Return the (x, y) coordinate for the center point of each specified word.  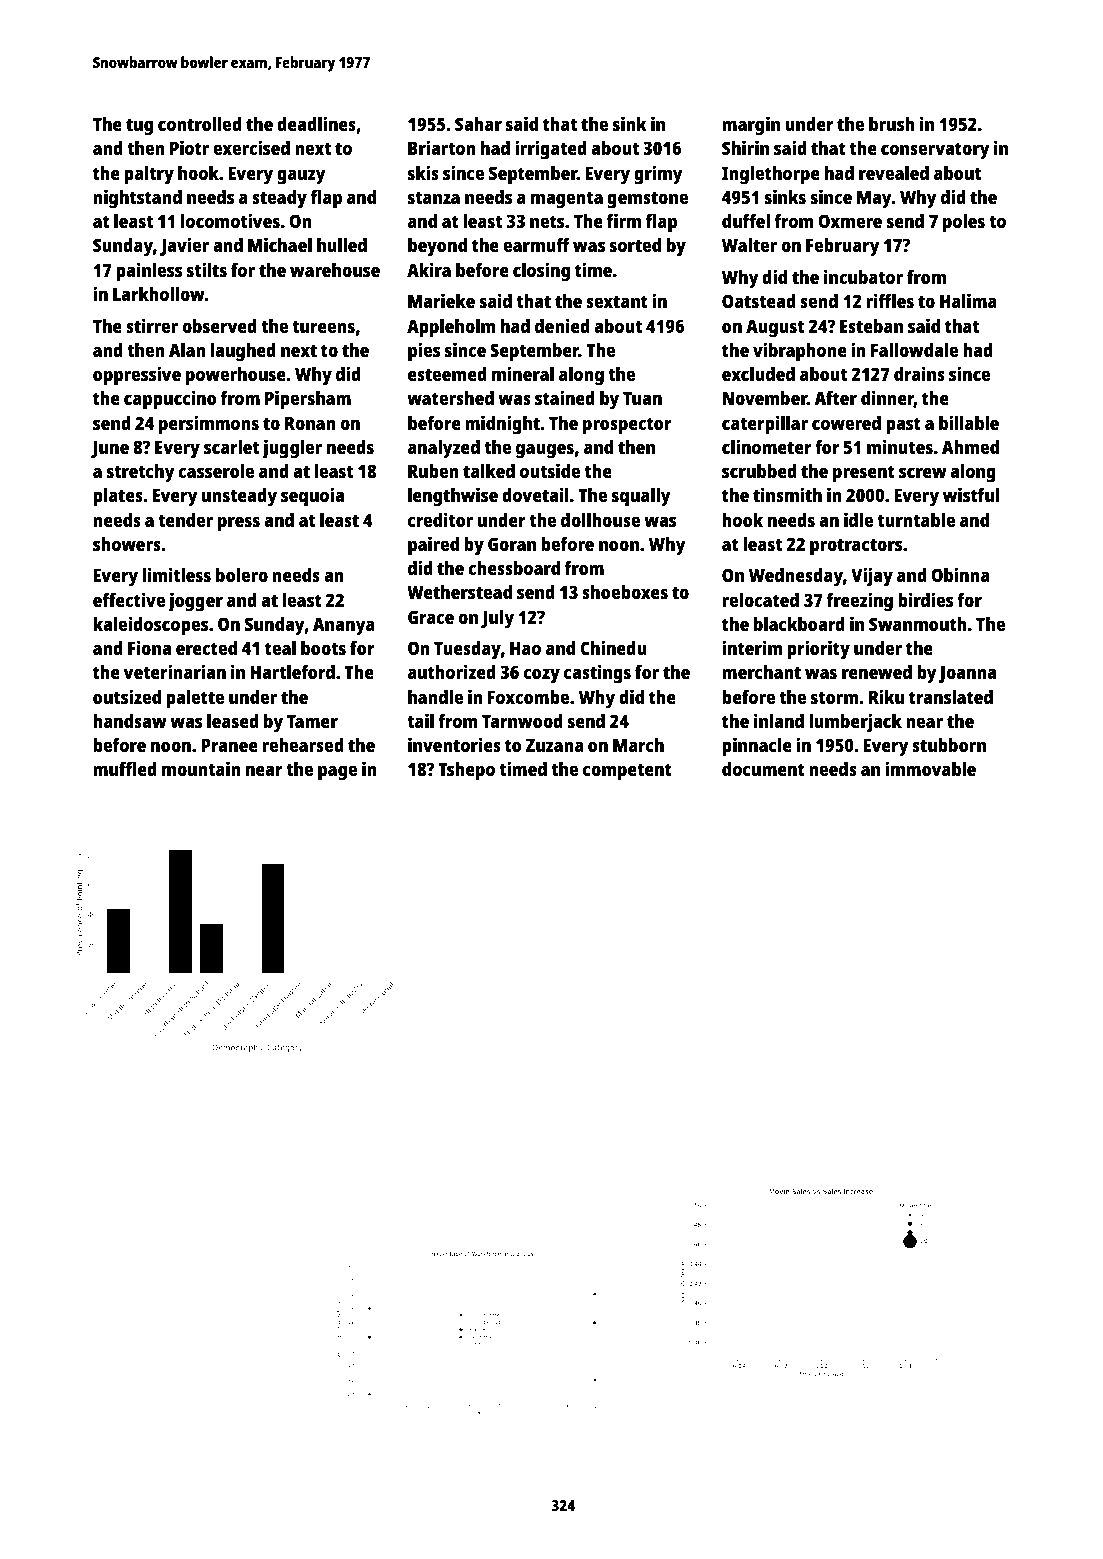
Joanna (967, 674)
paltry (149, 175)
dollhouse (600, 520)
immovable (930, 768)
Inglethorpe (771, 175)
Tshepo (466, 771)
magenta (567, 200)
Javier (184, 246)
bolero (242, 575)
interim (752, 647)
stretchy (141, 473)
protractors (856, 547)
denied (562, 325)
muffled (125, 769)
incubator (863, 276)
